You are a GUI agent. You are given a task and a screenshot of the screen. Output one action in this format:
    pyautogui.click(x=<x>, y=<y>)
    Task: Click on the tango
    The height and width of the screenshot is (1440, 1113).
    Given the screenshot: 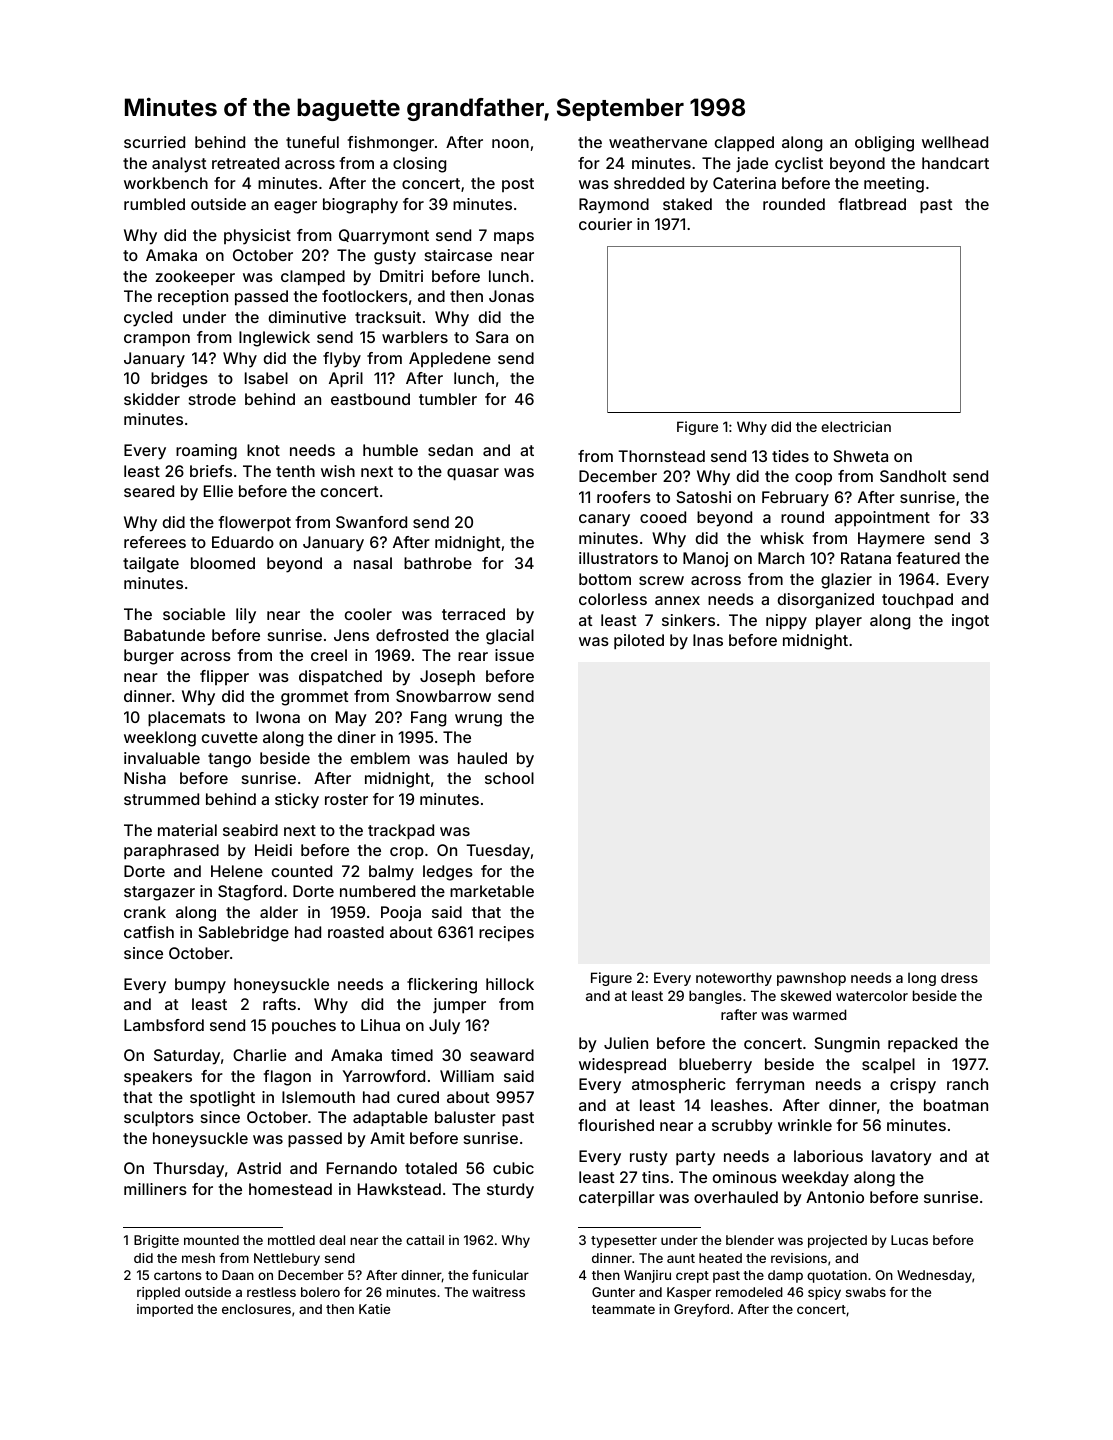 What is the action you would take?
    pyautogui.click(x=229, y=760)
